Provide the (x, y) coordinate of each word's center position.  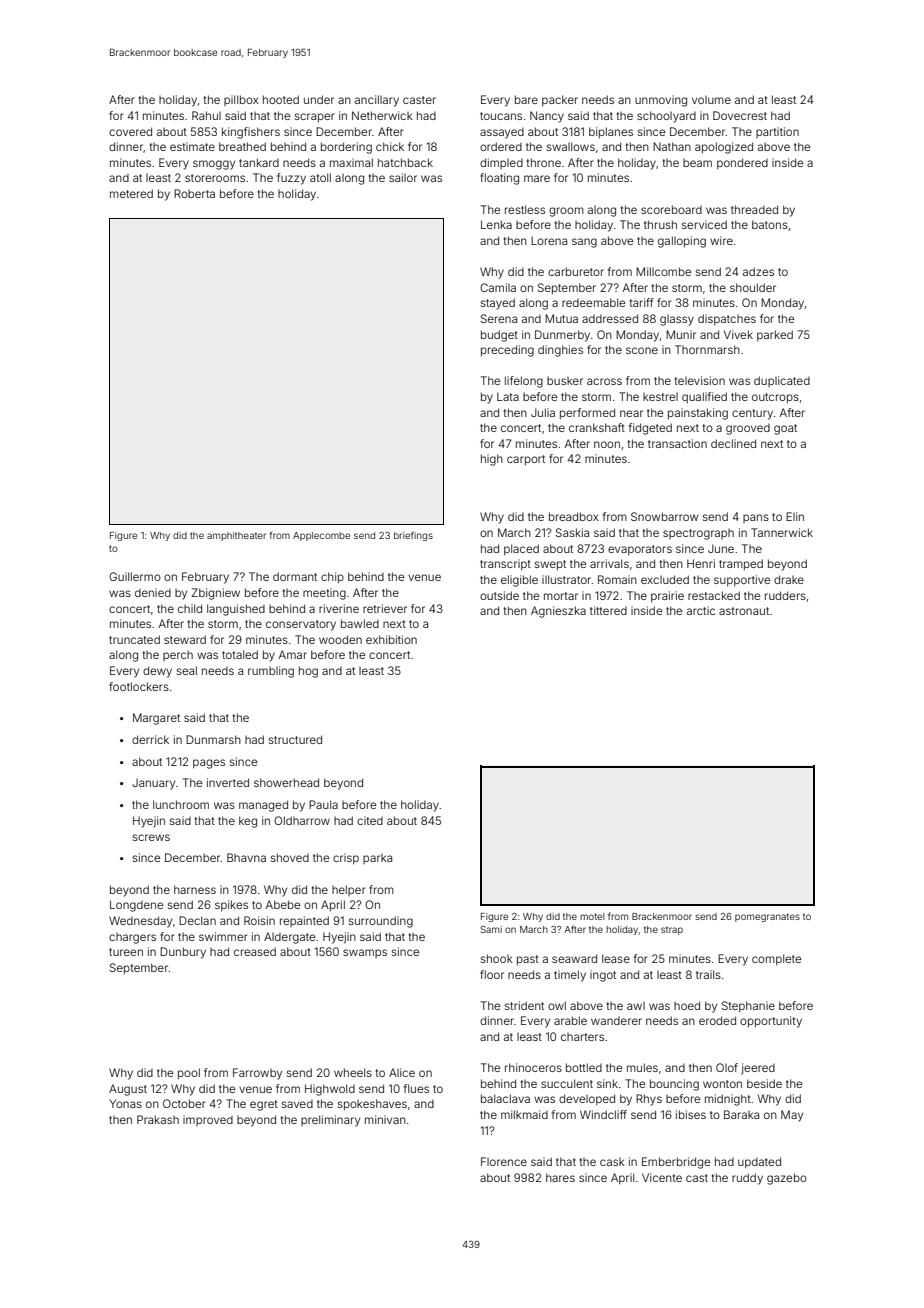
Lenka (496, 224)
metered (131, 193)
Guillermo (135, 576)
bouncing (674, 1085)
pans (756, 518)
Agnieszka (558, 612)
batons (770, 224)
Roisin (259, 920)
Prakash (158, 1119)
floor (492, 974)
